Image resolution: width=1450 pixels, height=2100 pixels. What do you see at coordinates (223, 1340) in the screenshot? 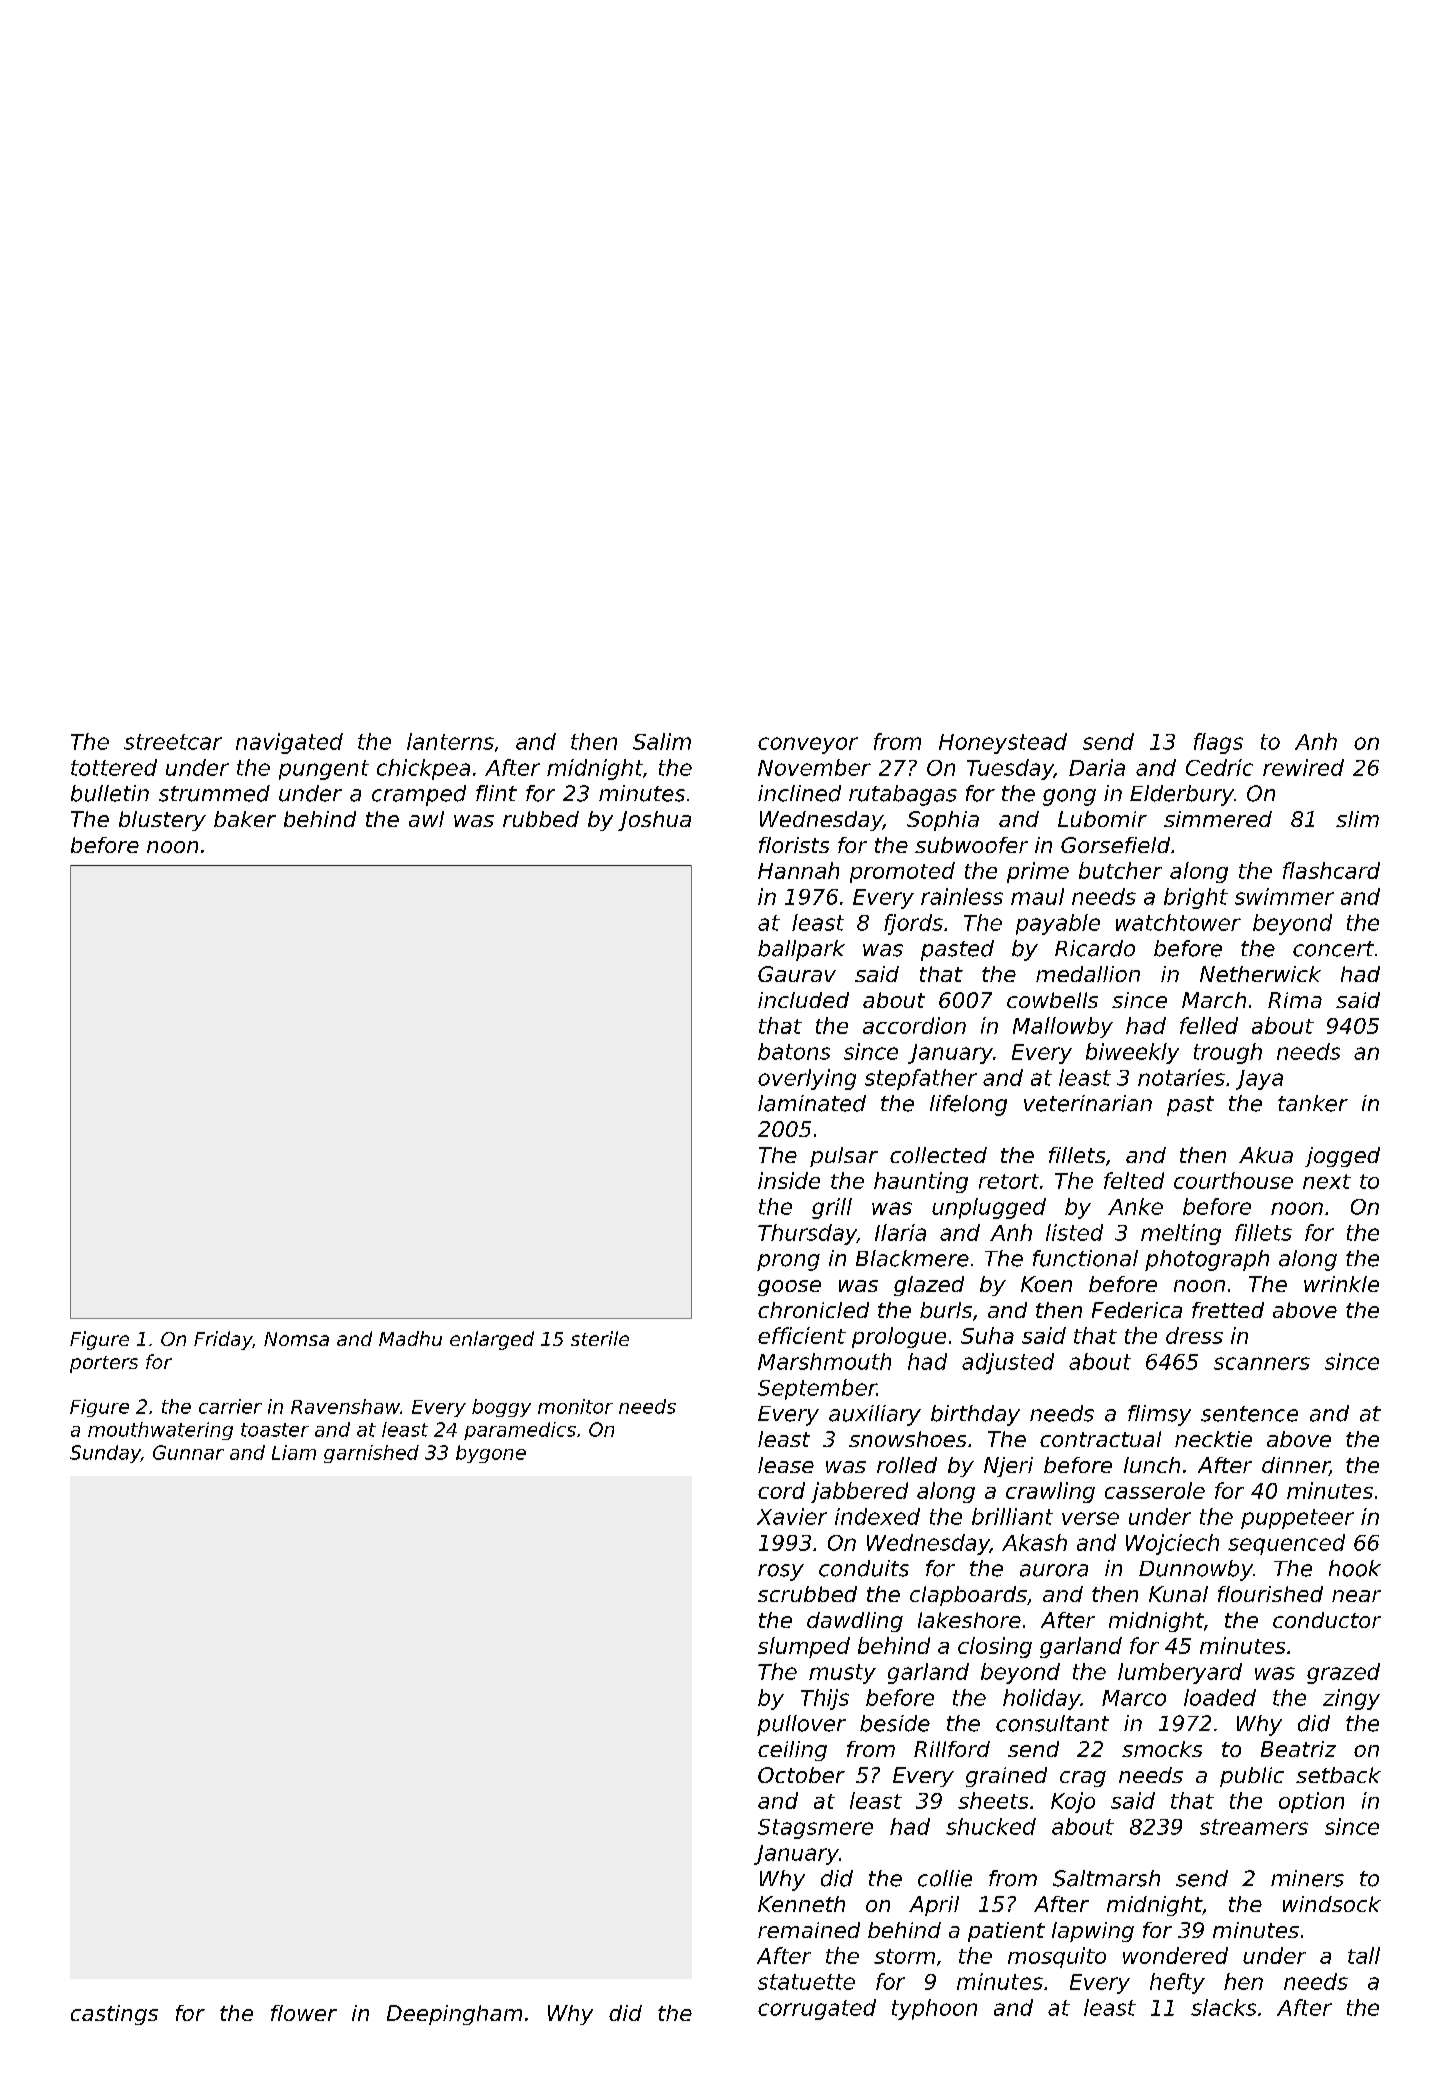
I see `Friday` at bounding box center [223, 1340].
